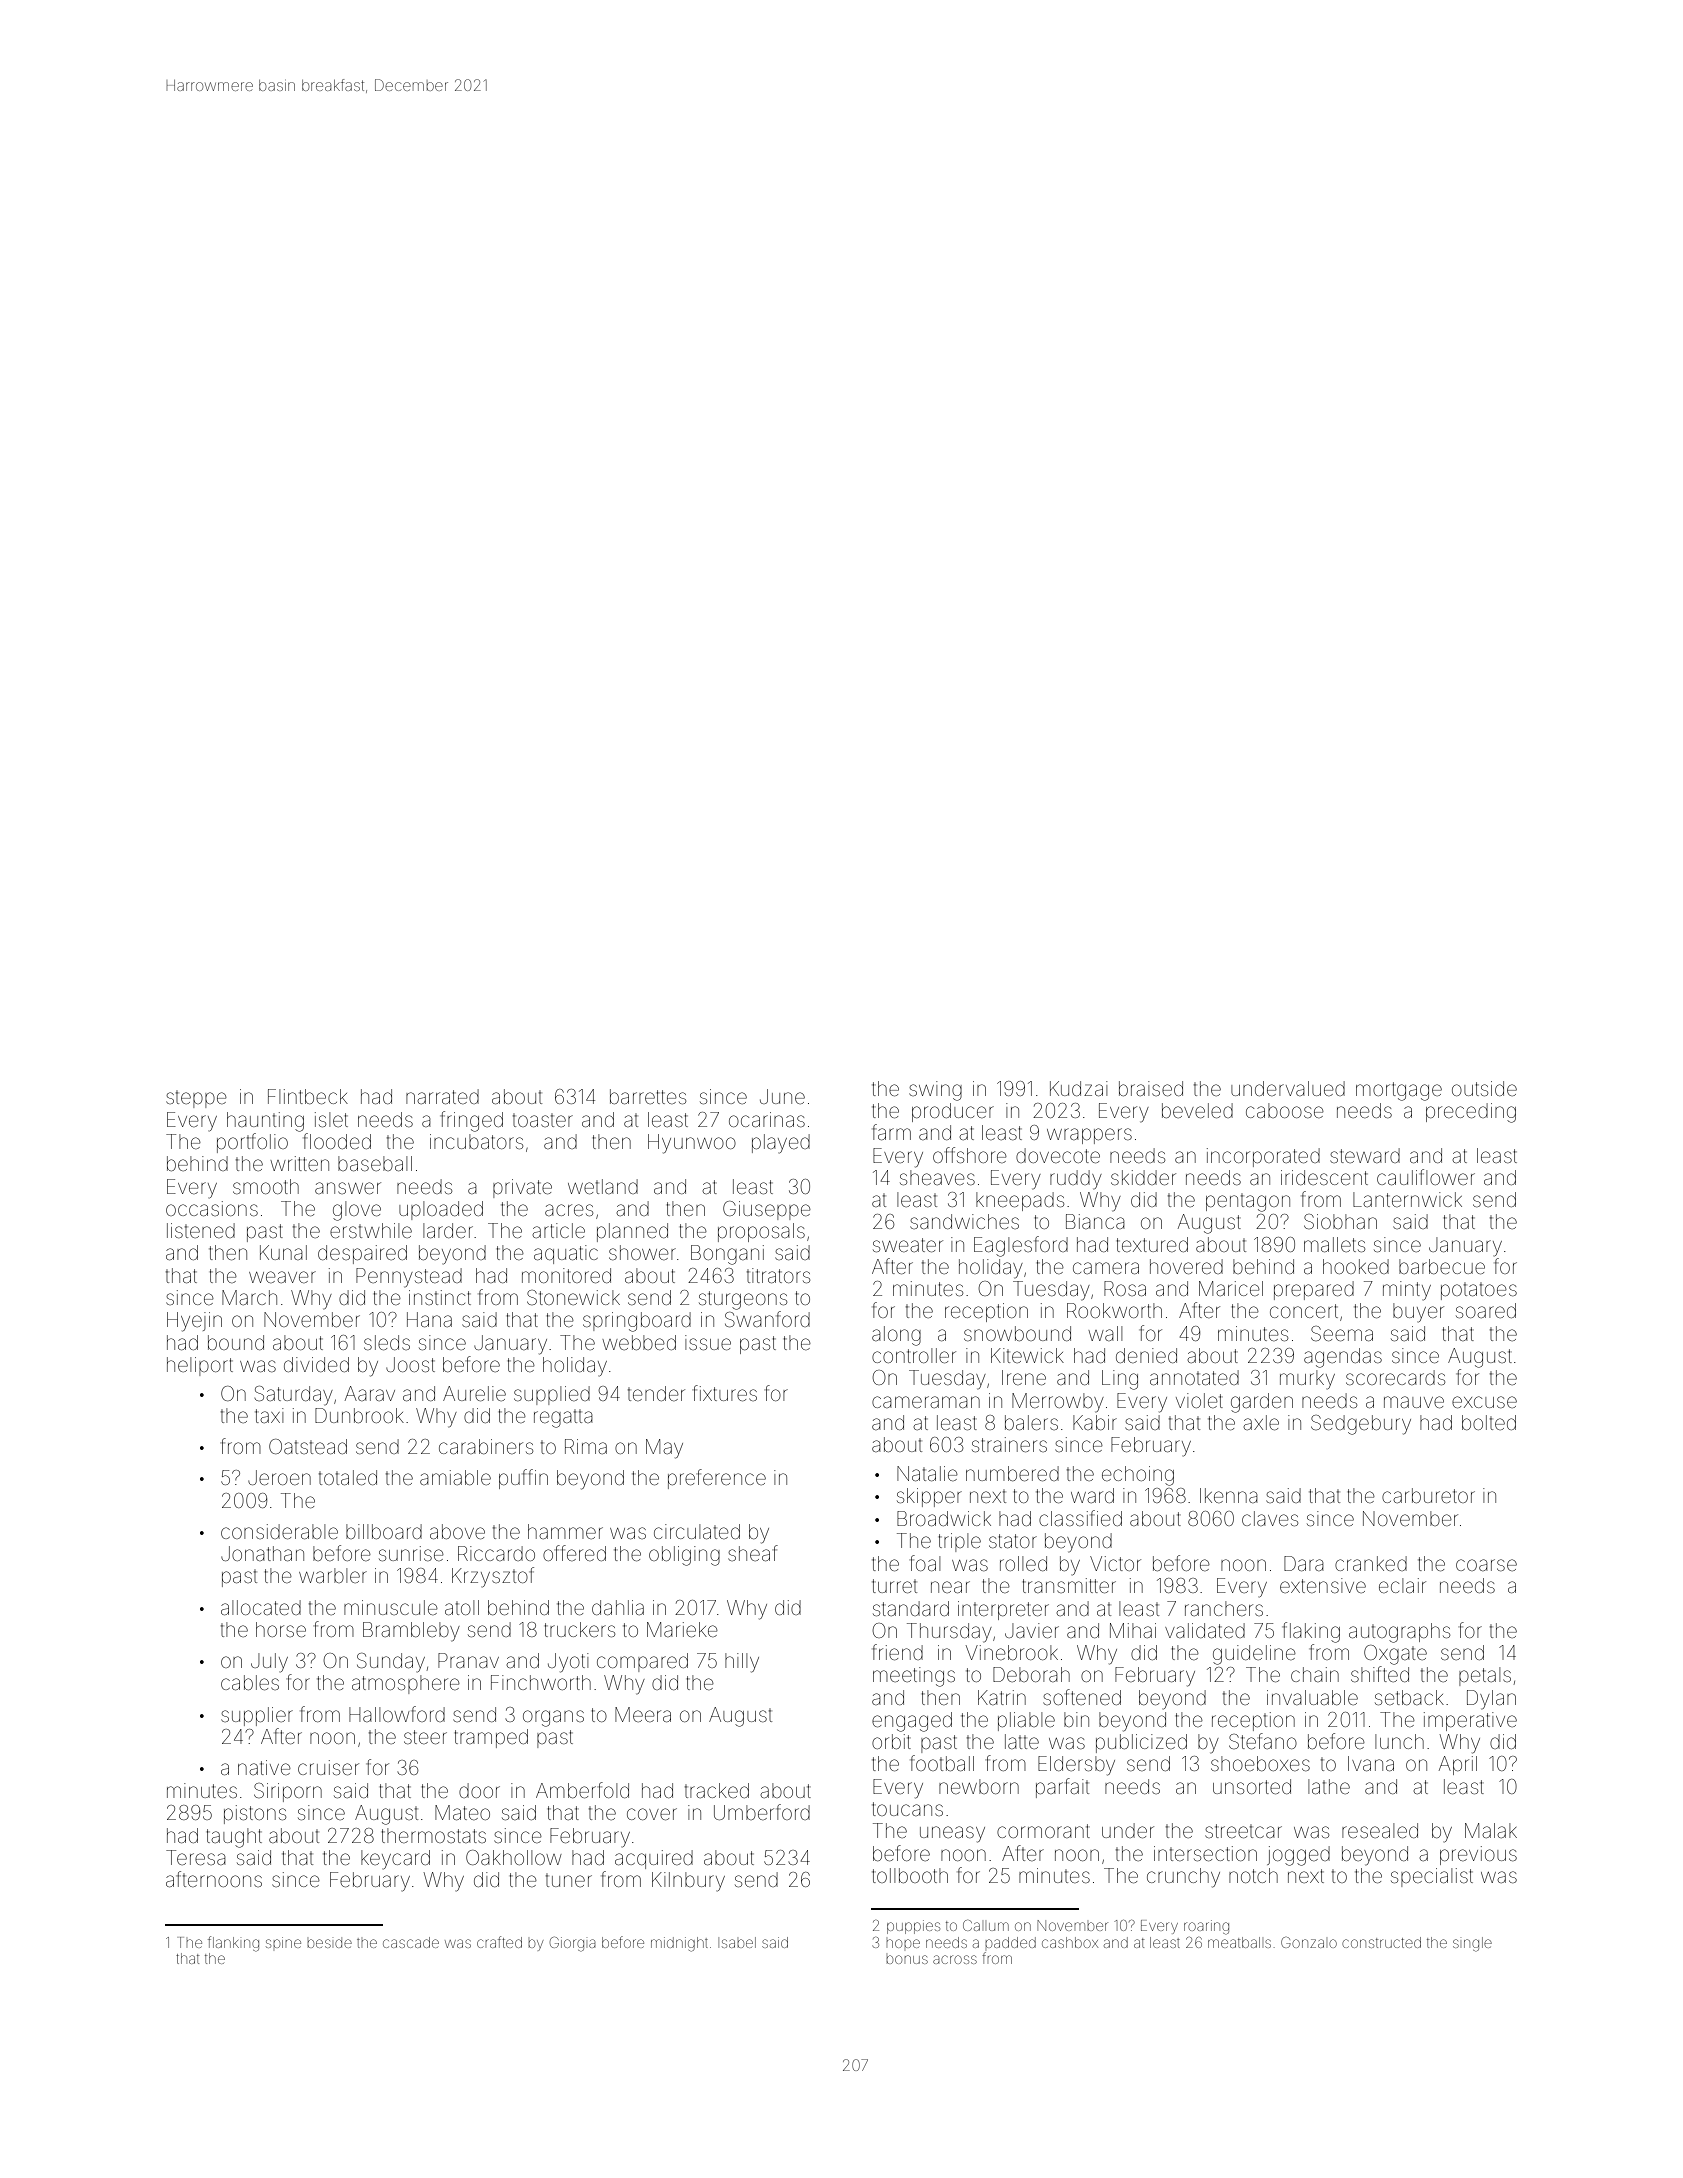 Image resolution: width=1683 pixels, height=2178 pixels. What do you see at coordinates (937, 1177) in the screenshot?
I see `sheaves` at bounding box center [937, 1177].
